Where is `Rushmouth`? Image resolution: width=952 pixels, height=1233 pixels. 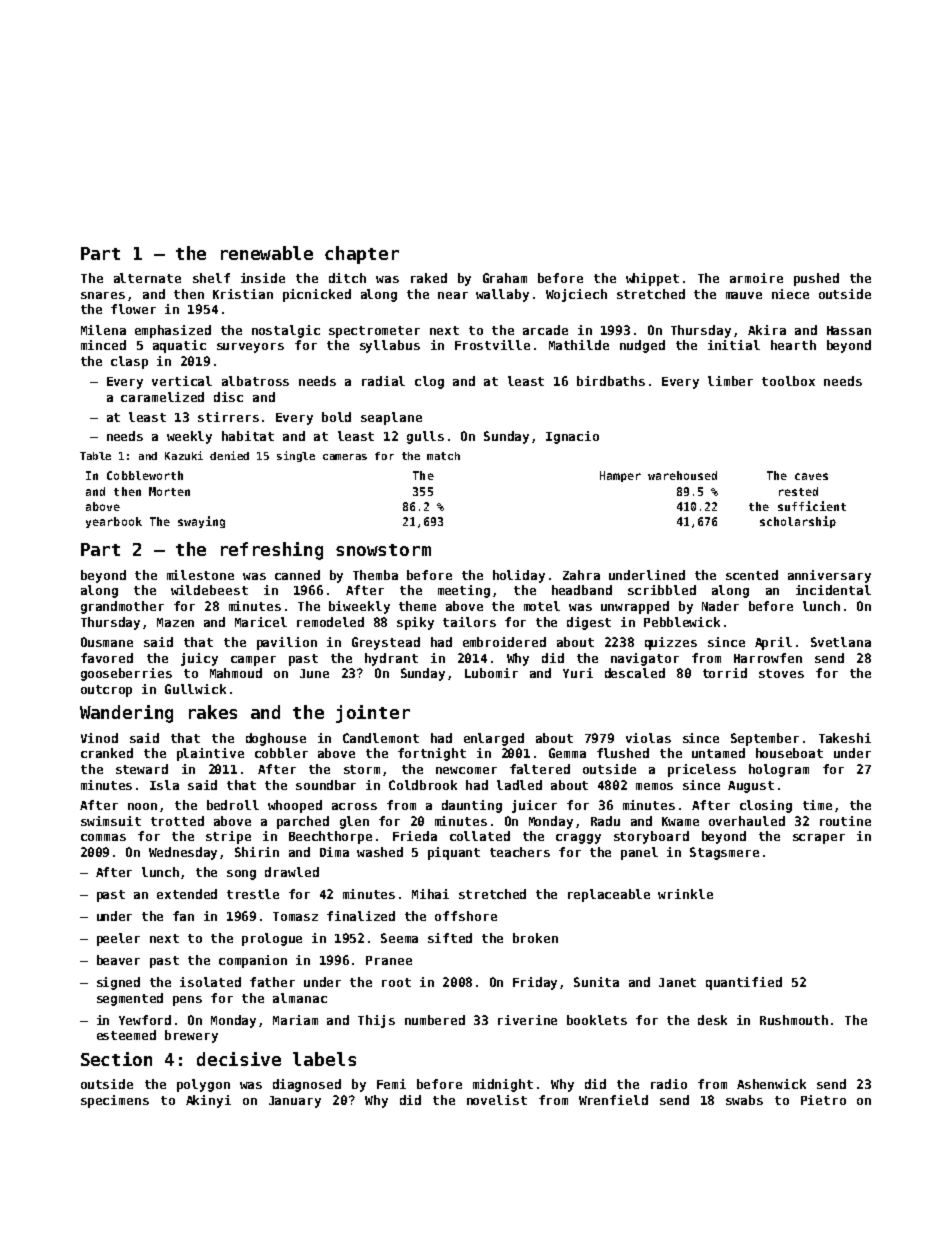 Rushmouth is located at coordinates (794, 1020).
